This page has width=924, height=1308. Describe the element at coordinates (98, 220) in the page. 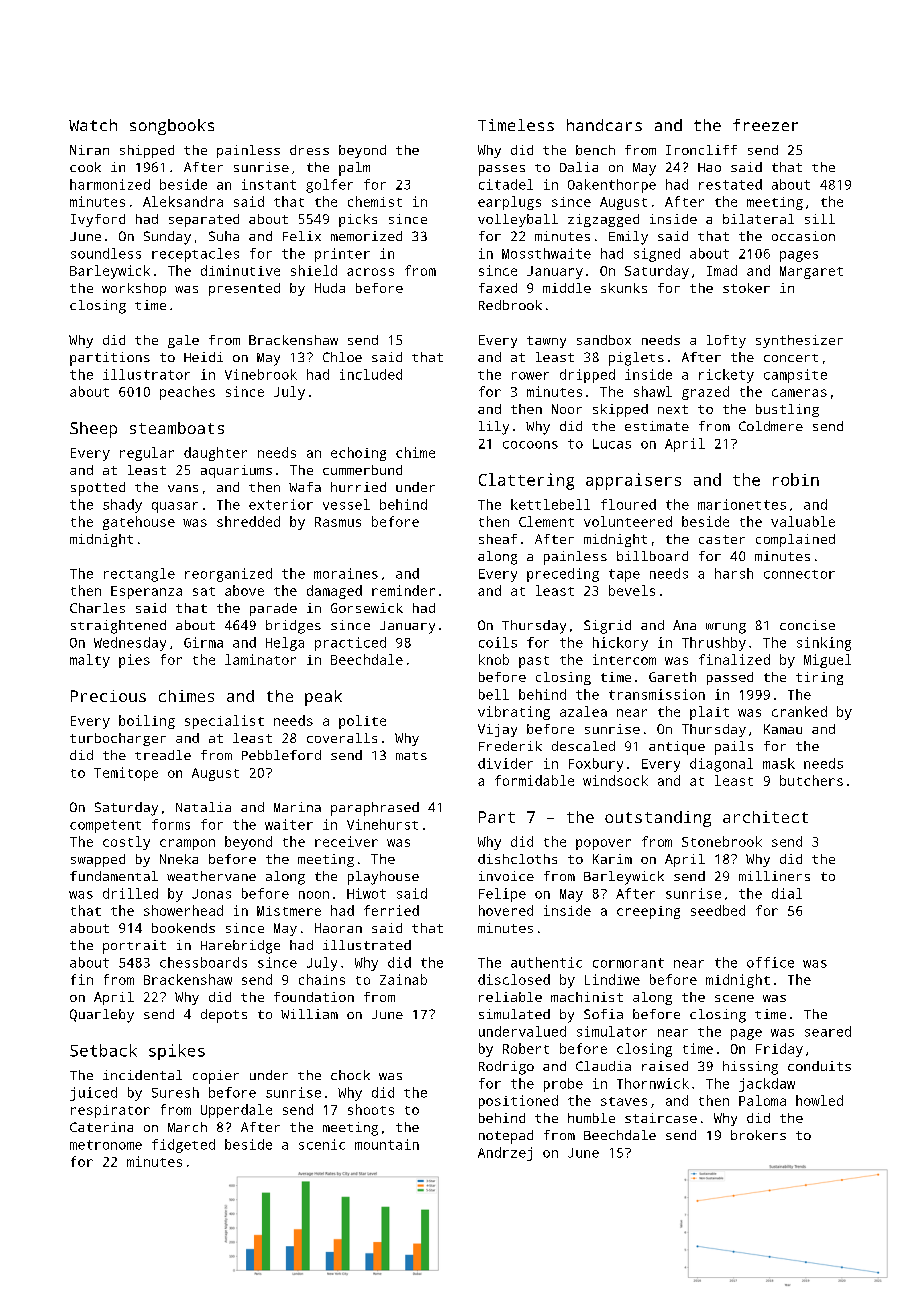

I see `Ivyford` at that location.
